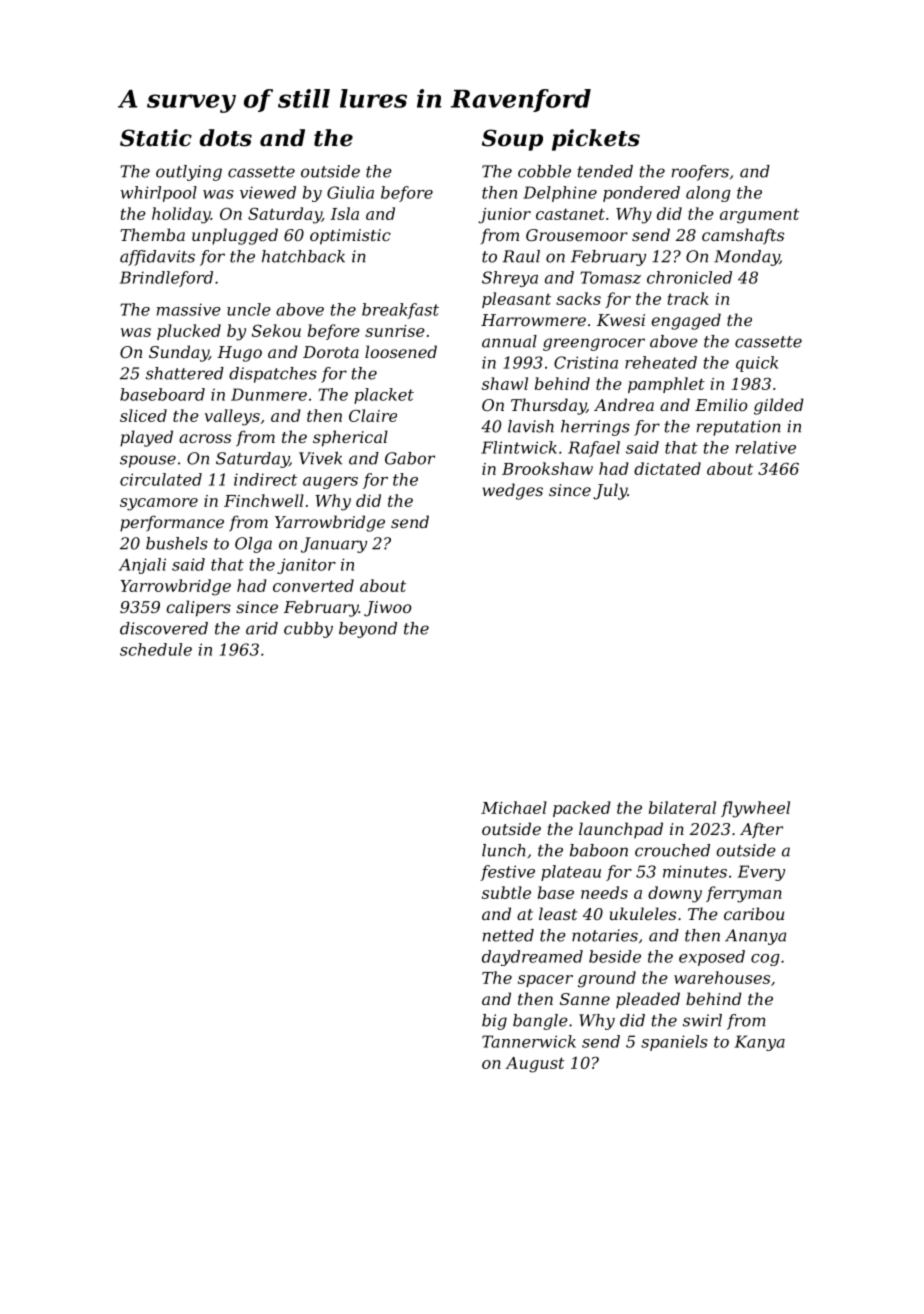  What do you see at coordinates (368, 630) in the image?
I see `beyond` at bounding box center [368, 630].
